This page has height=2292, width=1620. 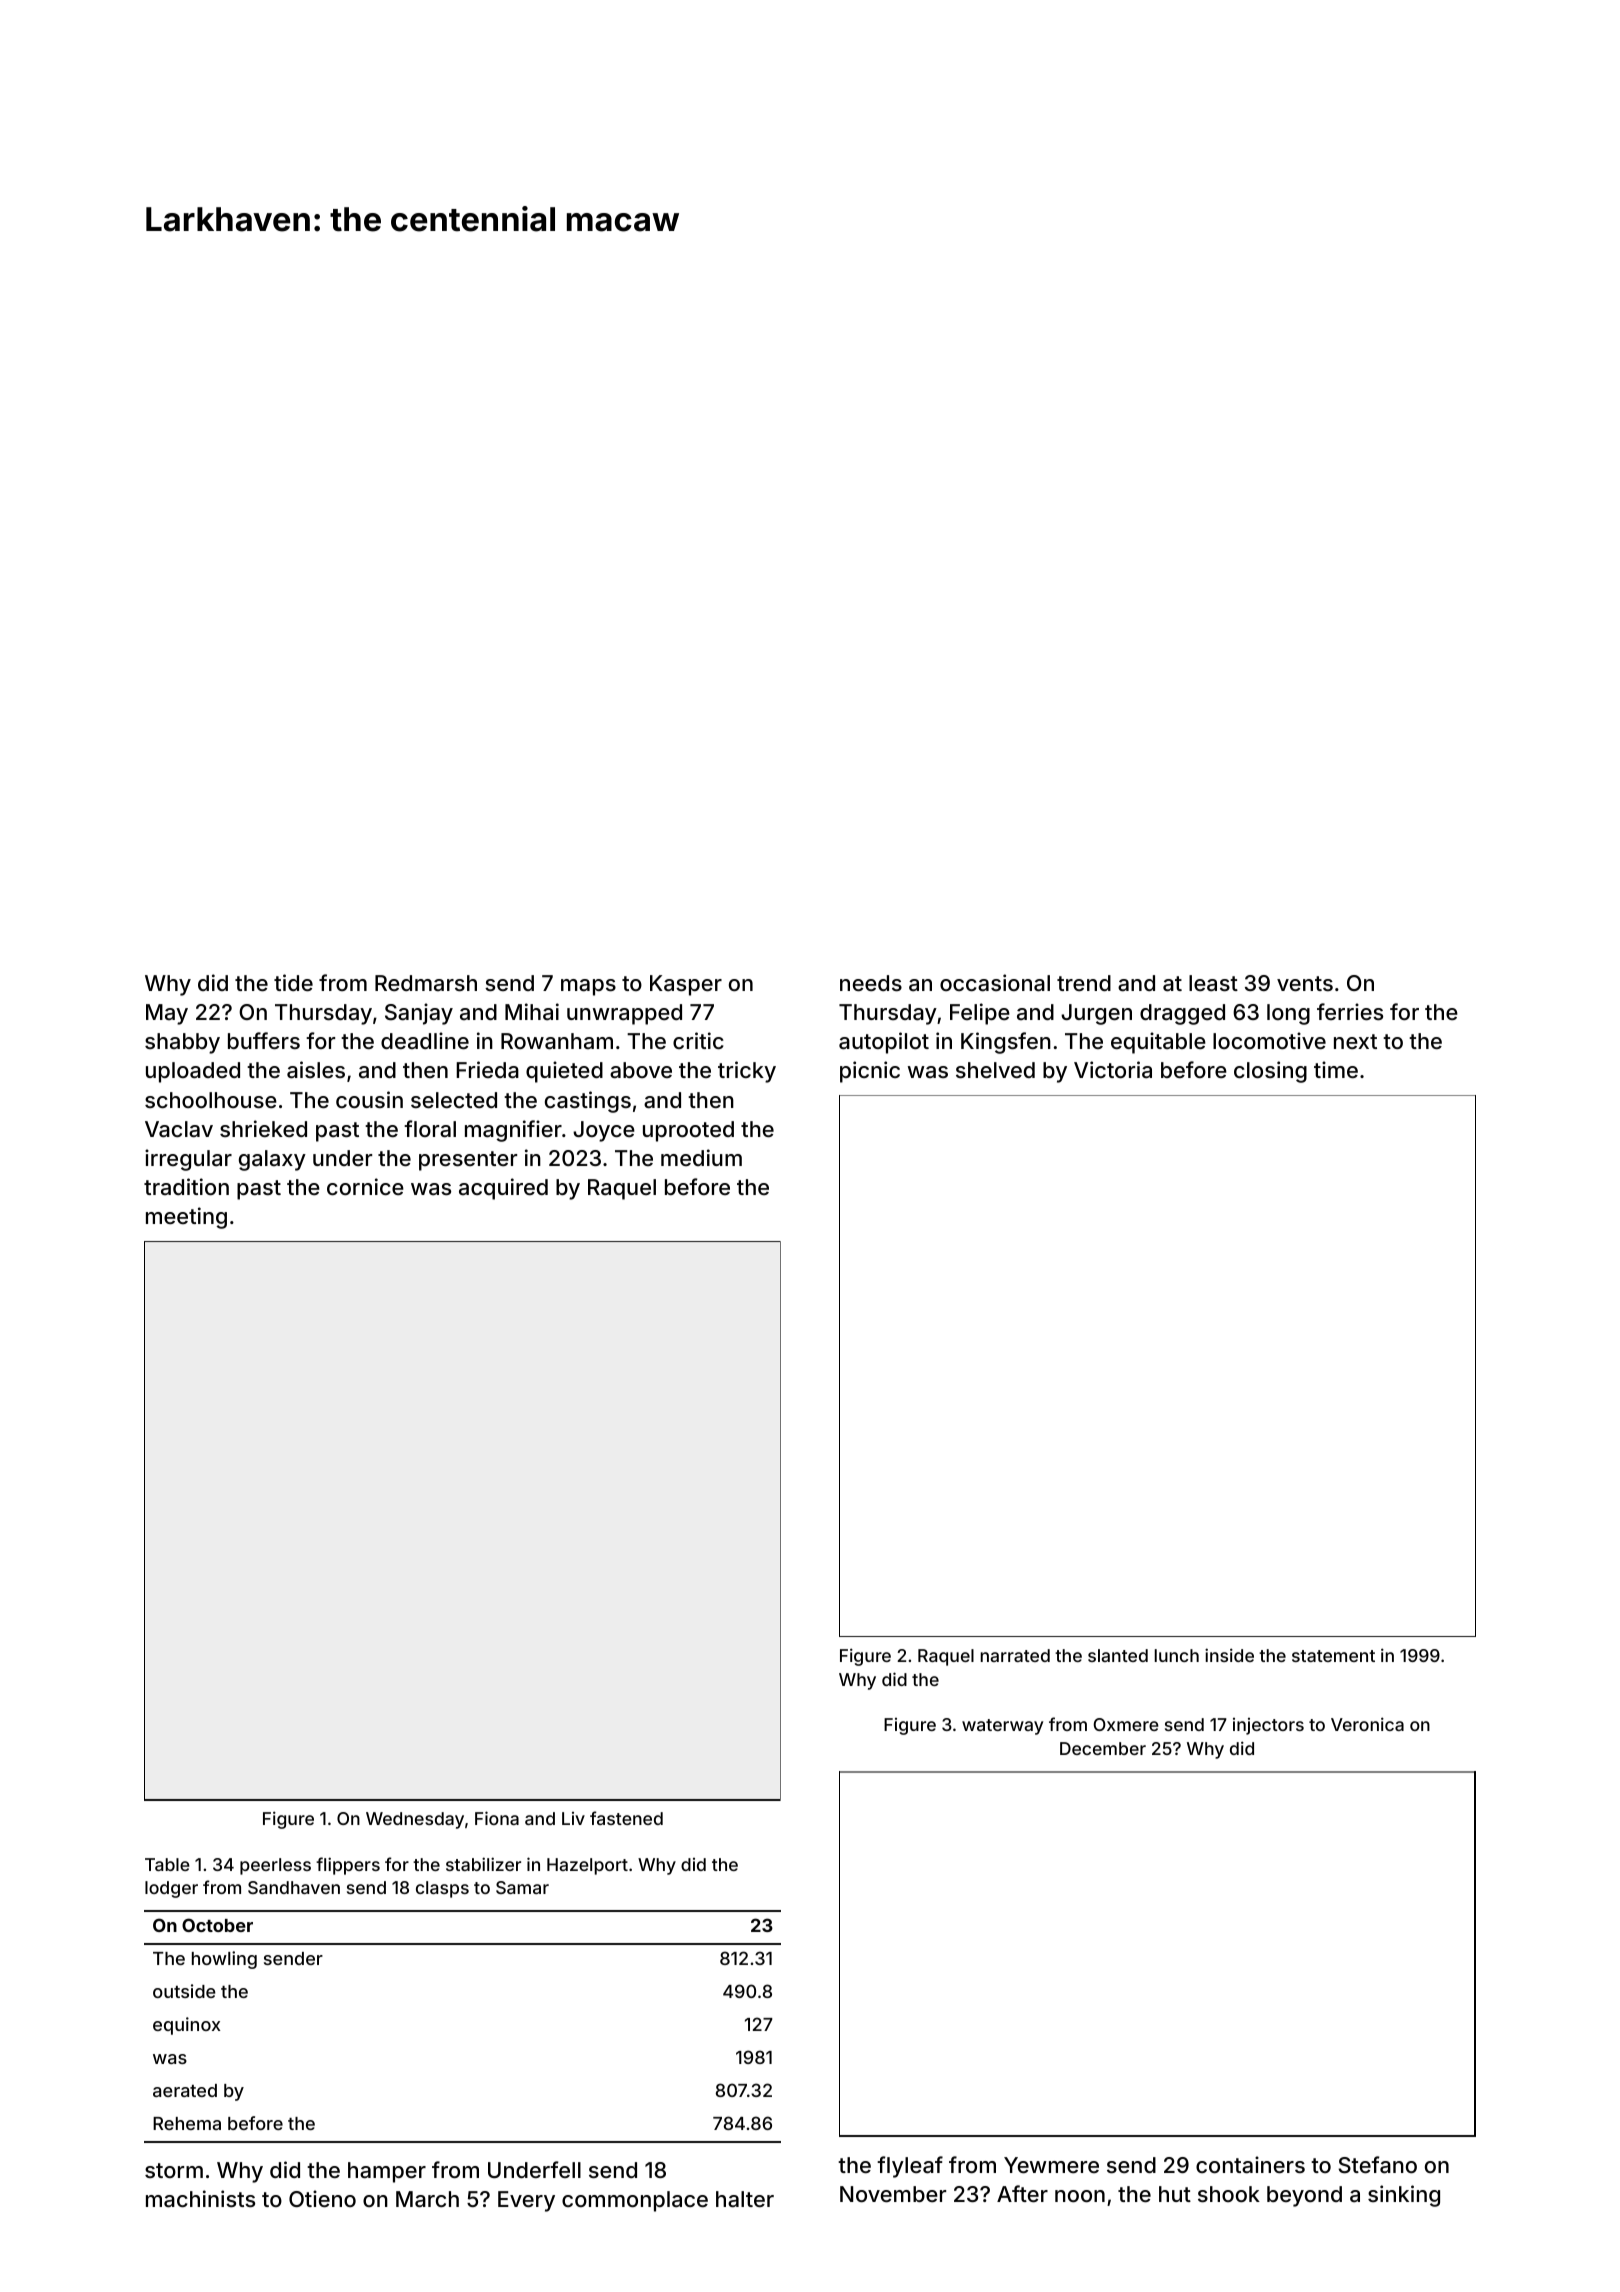 What do you see at coordinates (1229, 2194) in the page?
I see `shook` at bounding box center [1229, 2194].
